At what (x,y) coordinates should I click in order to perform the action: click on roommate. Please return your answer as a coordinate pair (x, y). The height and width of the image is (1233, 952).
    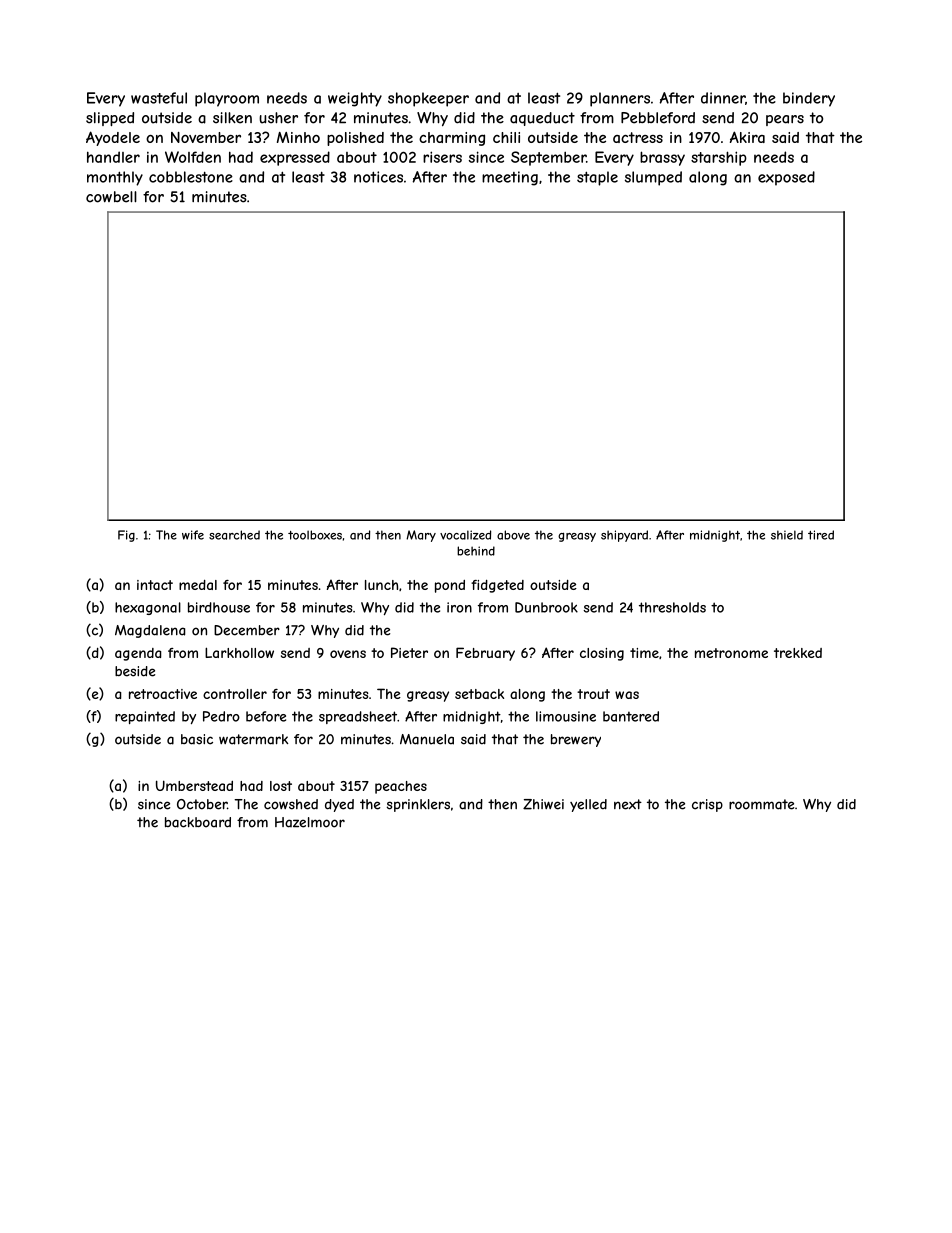
    Looking at the image, I should click on (761, 804).
